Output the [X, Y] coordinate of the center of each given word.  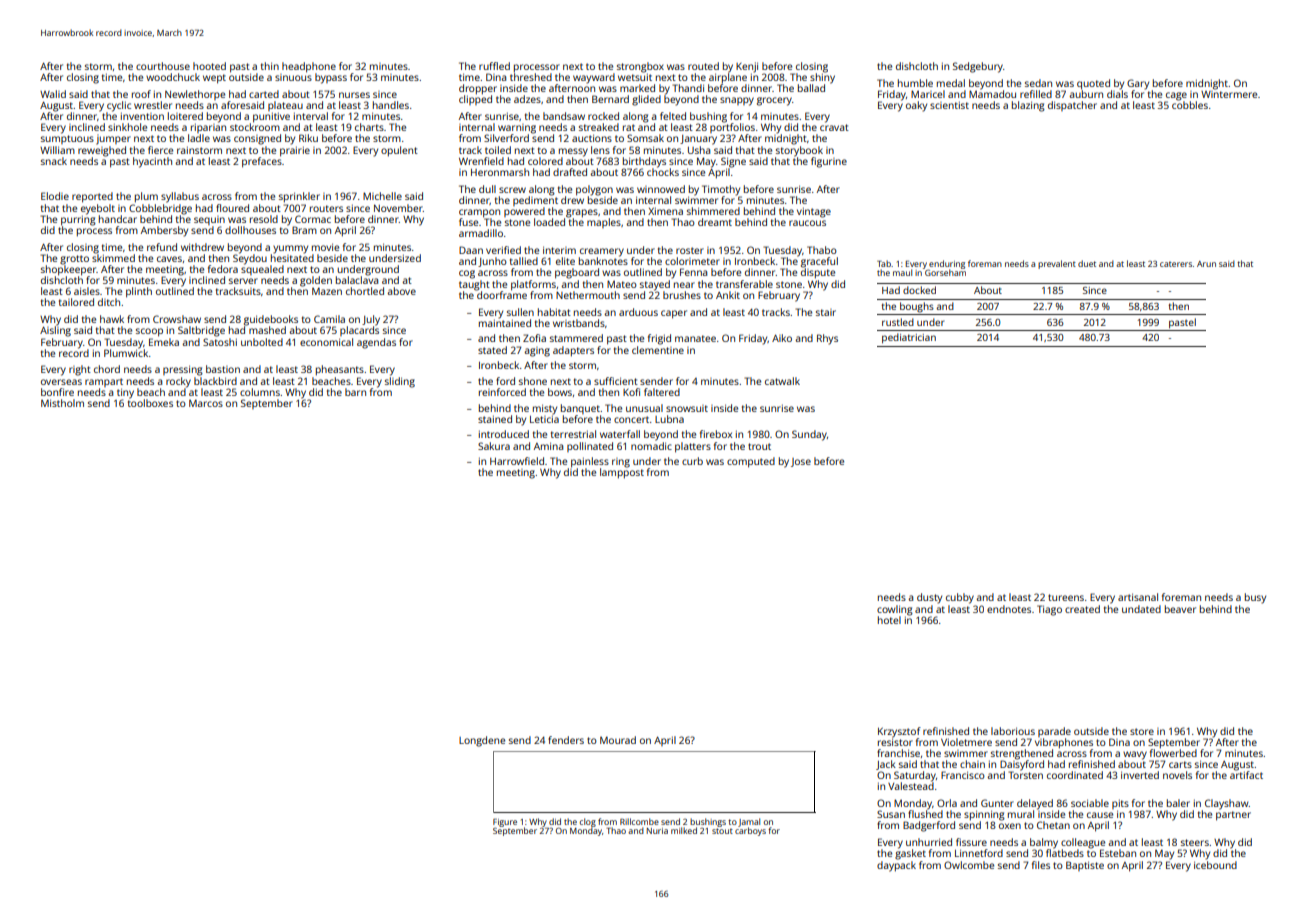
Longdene [482, 741]
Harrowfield [517, 461]
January [698, 140]
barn [355, 392]
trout [759, 446]
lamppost [622, 473]
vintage [814, 212]
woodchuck [173, 77]
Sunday [809, 435]
